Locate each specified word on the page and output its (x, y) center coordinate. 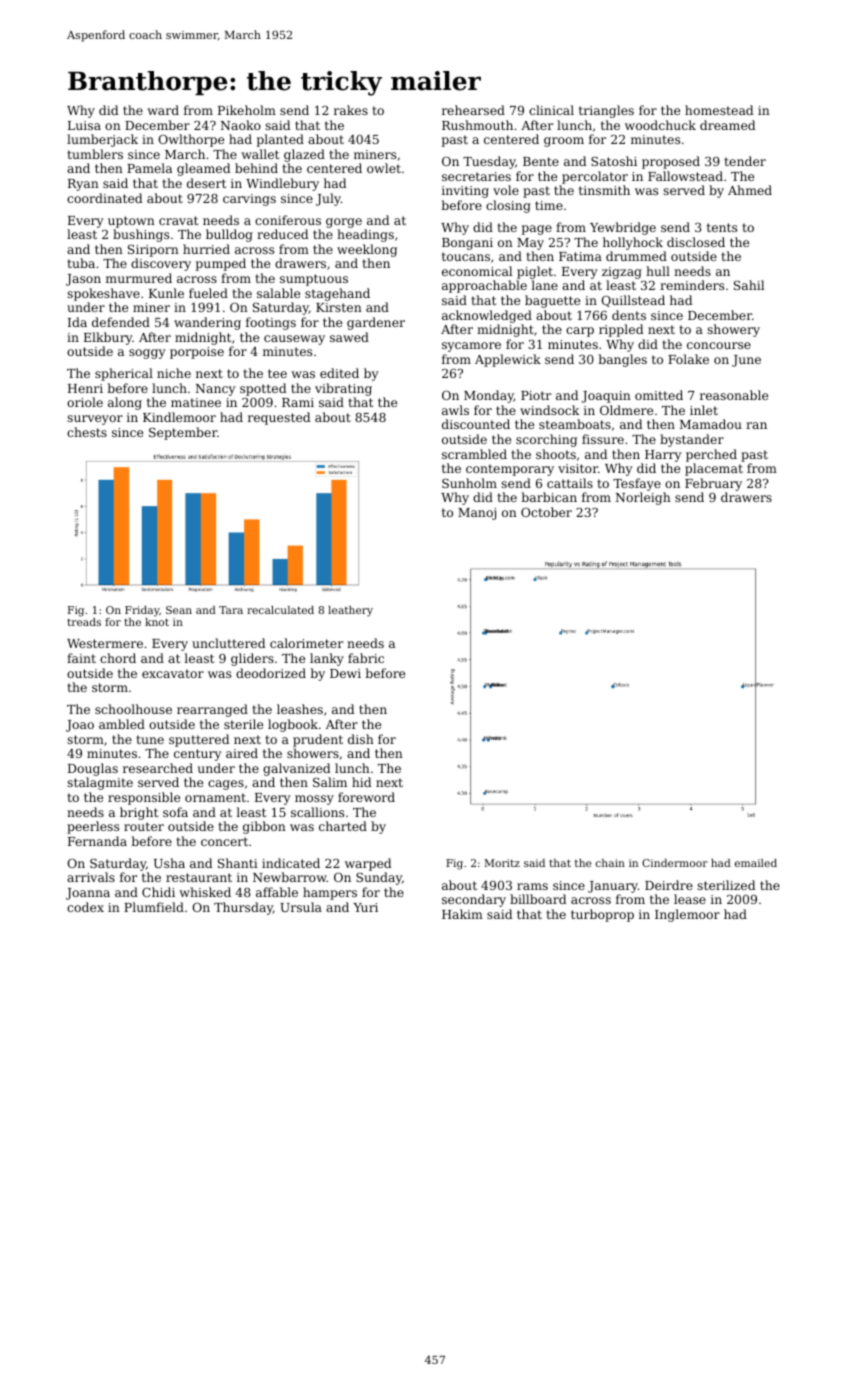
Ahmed (750, 190)
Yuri (365, 907)
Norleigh (643, 498)
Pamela (149, 168)
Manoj (477, 514)
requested (279, 418)
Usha (169, 863)
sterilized (726, 885)
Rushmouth (477, 125)
